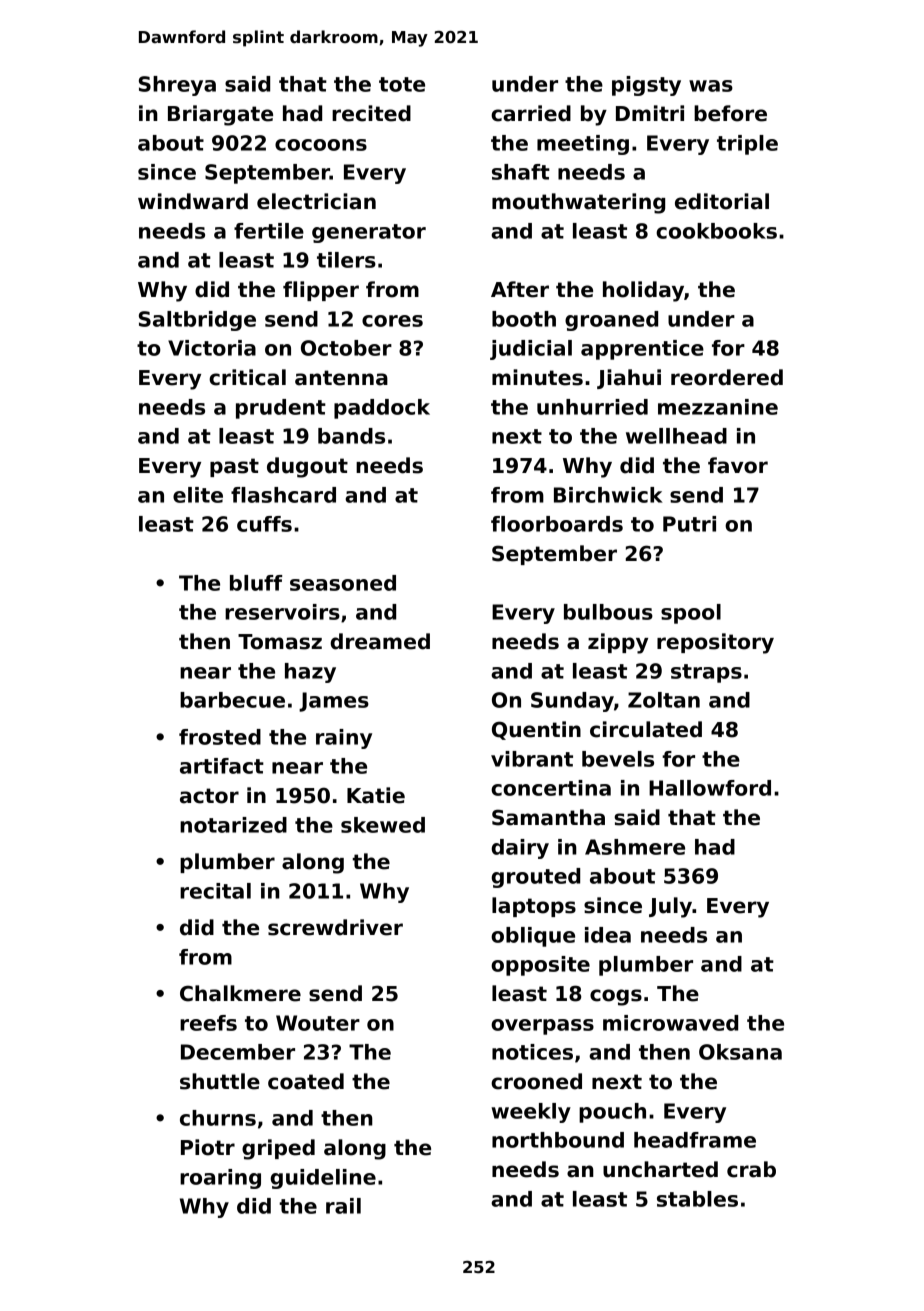 This screenshot has height=1311, width=924. Describe the element at coordinates (557, 524) in the screenshot. I see `floorboards` at that location.
